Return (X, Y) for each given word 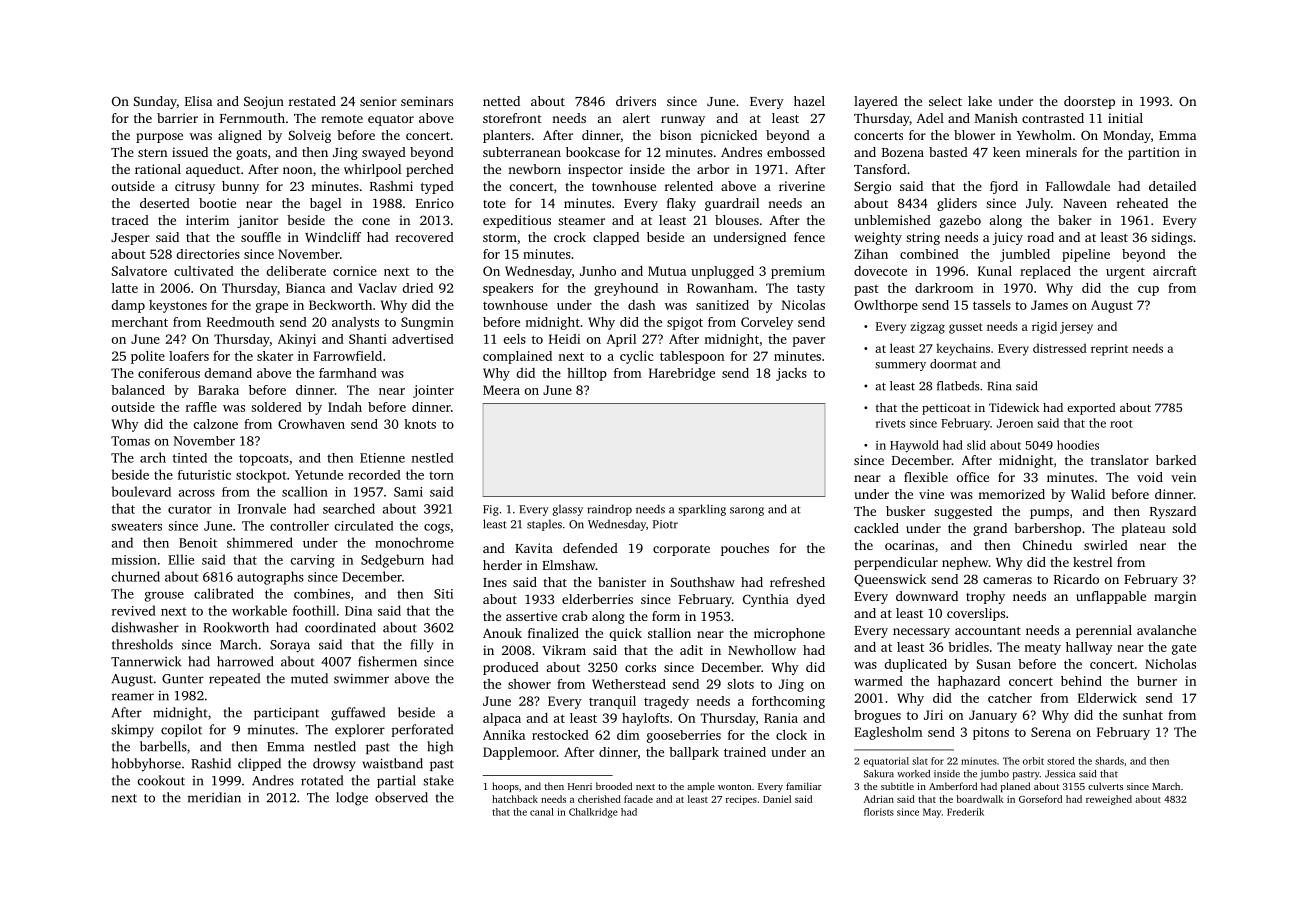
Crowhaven (311, 424)
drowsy (334, 765)
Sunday (155, 102)
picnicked (728, 136)
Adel (930, 118)
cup (1148, 291)
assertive (531, 616)
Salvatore (139, 271)
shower (529, 684)
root (1121, 424)
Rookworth (236, 627)
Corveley (767, 323)
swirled (1106, 545)
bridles (968, 647)
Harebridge (682, 374)
